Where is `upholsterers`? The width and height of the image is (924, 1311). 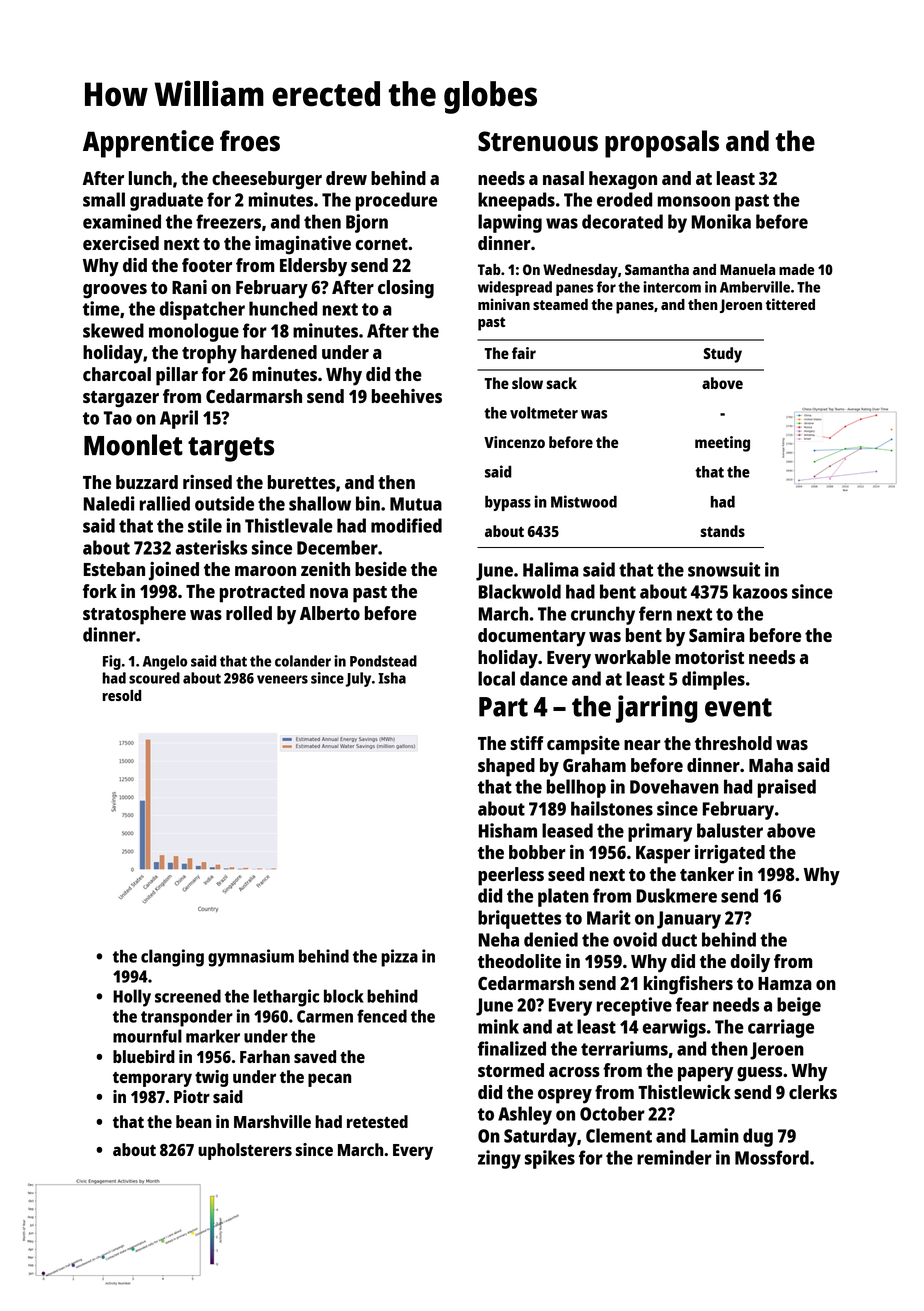
upholsterers is located at coordinates (245, 1151).
